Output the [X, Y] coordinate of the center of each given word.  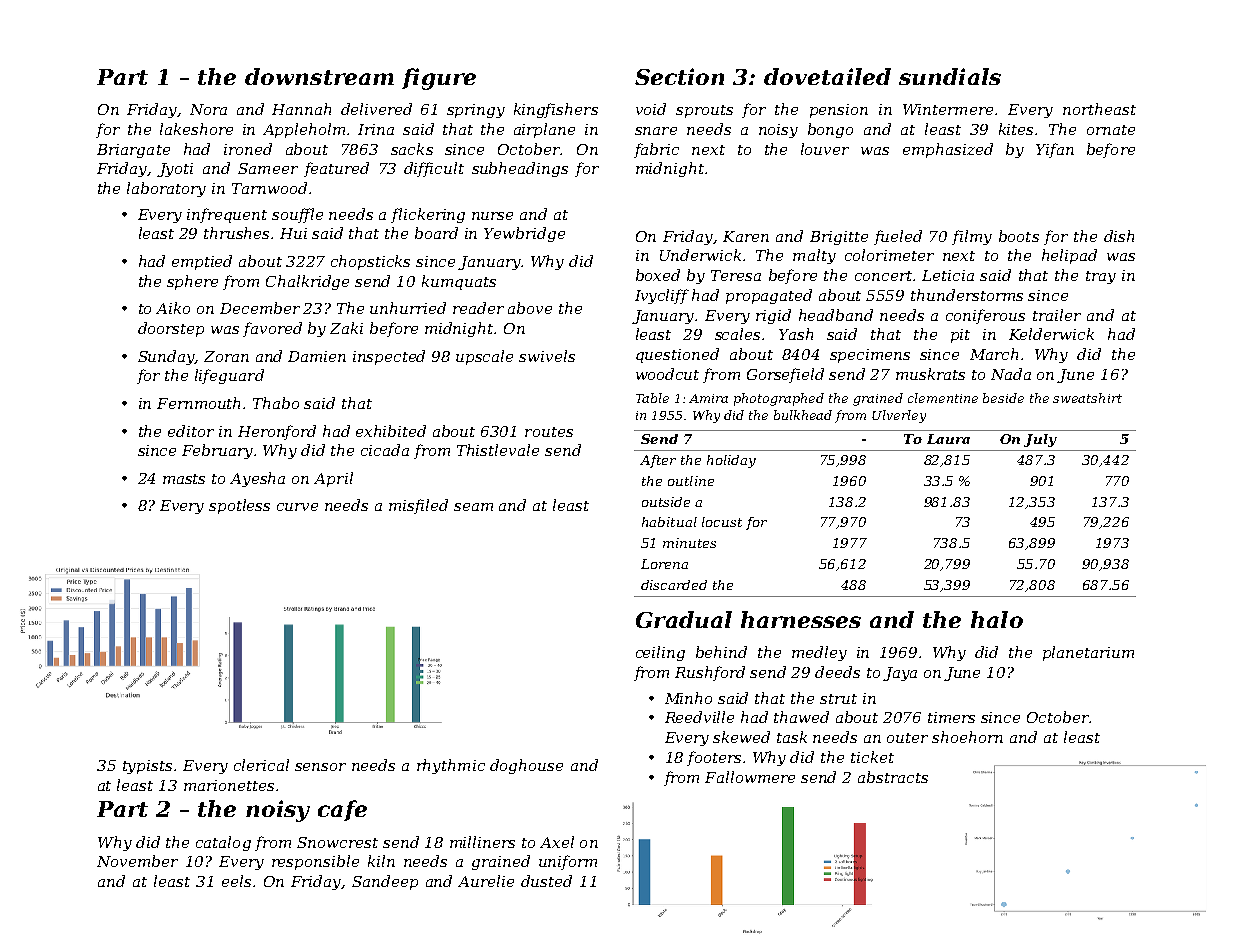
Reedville [699, 717]
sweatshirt [1087, 398]
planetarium [1088, 653]
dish [1119, 236]
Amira [708, 398]
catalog [223, 843]
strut [838, 699]
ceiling [660, 653]
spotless [239, 506]
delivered [376, 109]
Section [679, 76]
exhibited [391, 431]
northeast [1099, 109]
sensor [320, 767]
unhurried [408, 308]
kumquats [459, 282]
